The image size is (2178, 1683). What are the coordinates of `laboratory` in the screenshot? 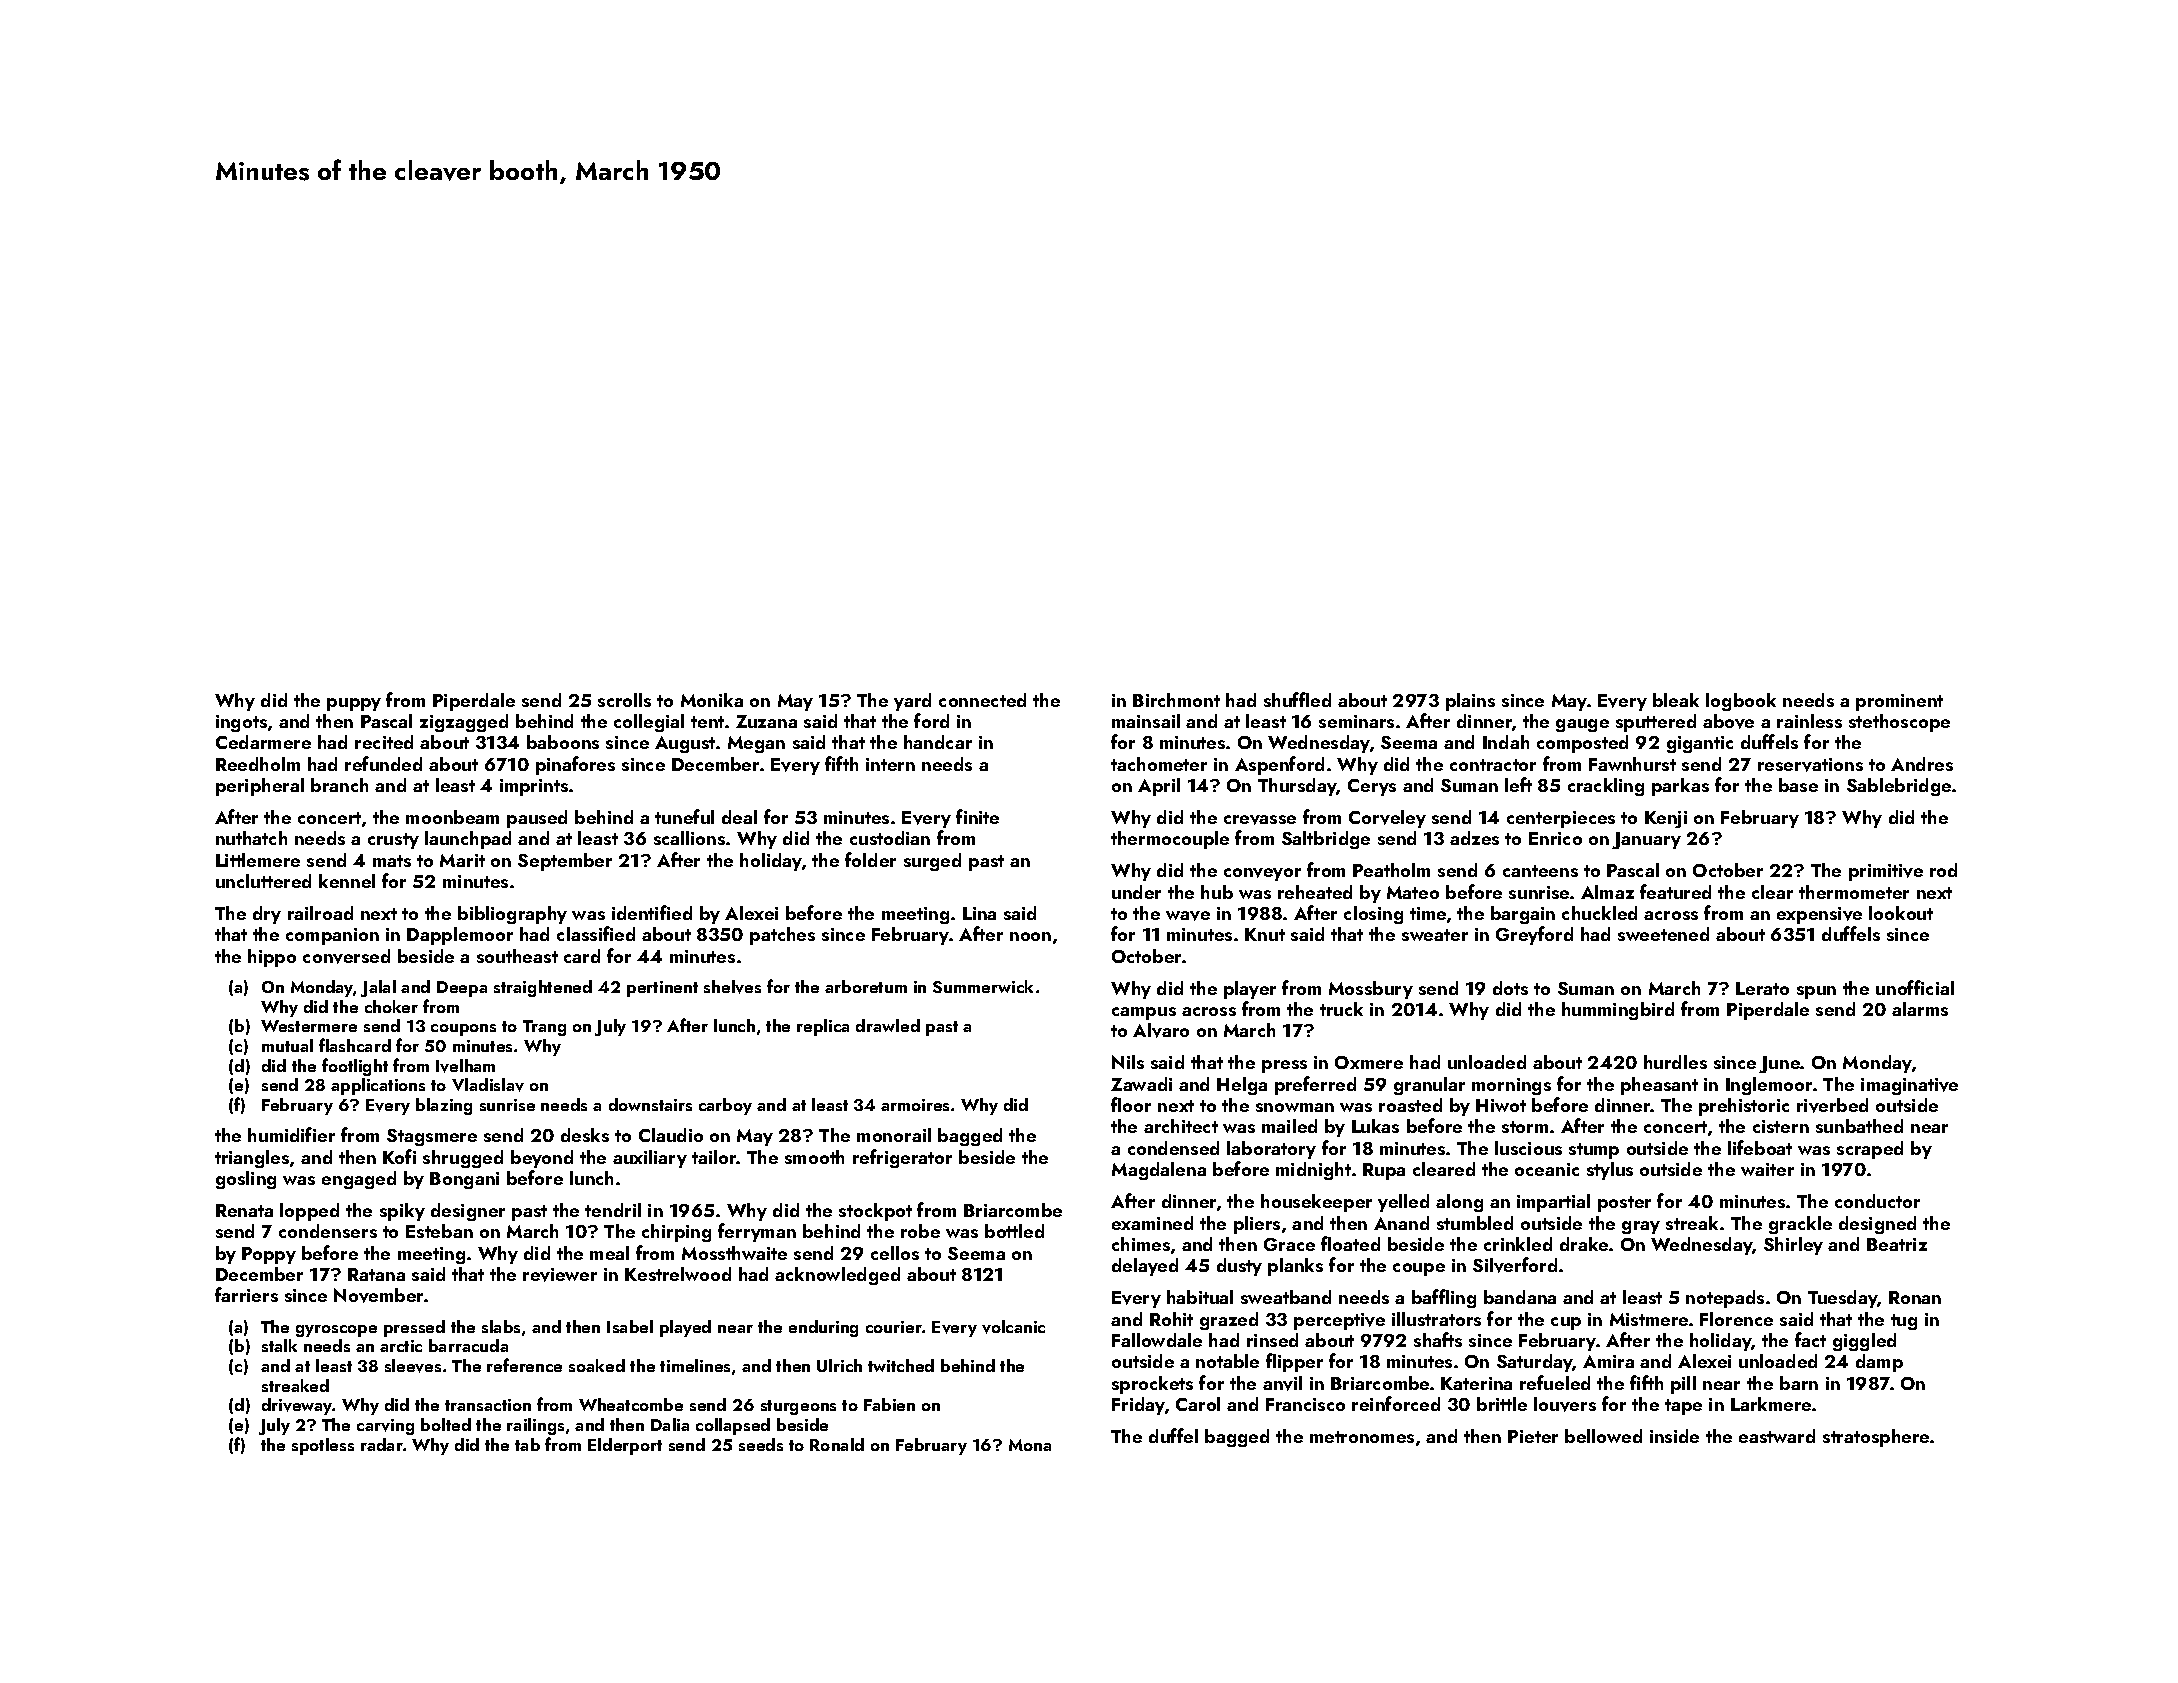 It's located at (1271, 1150).
